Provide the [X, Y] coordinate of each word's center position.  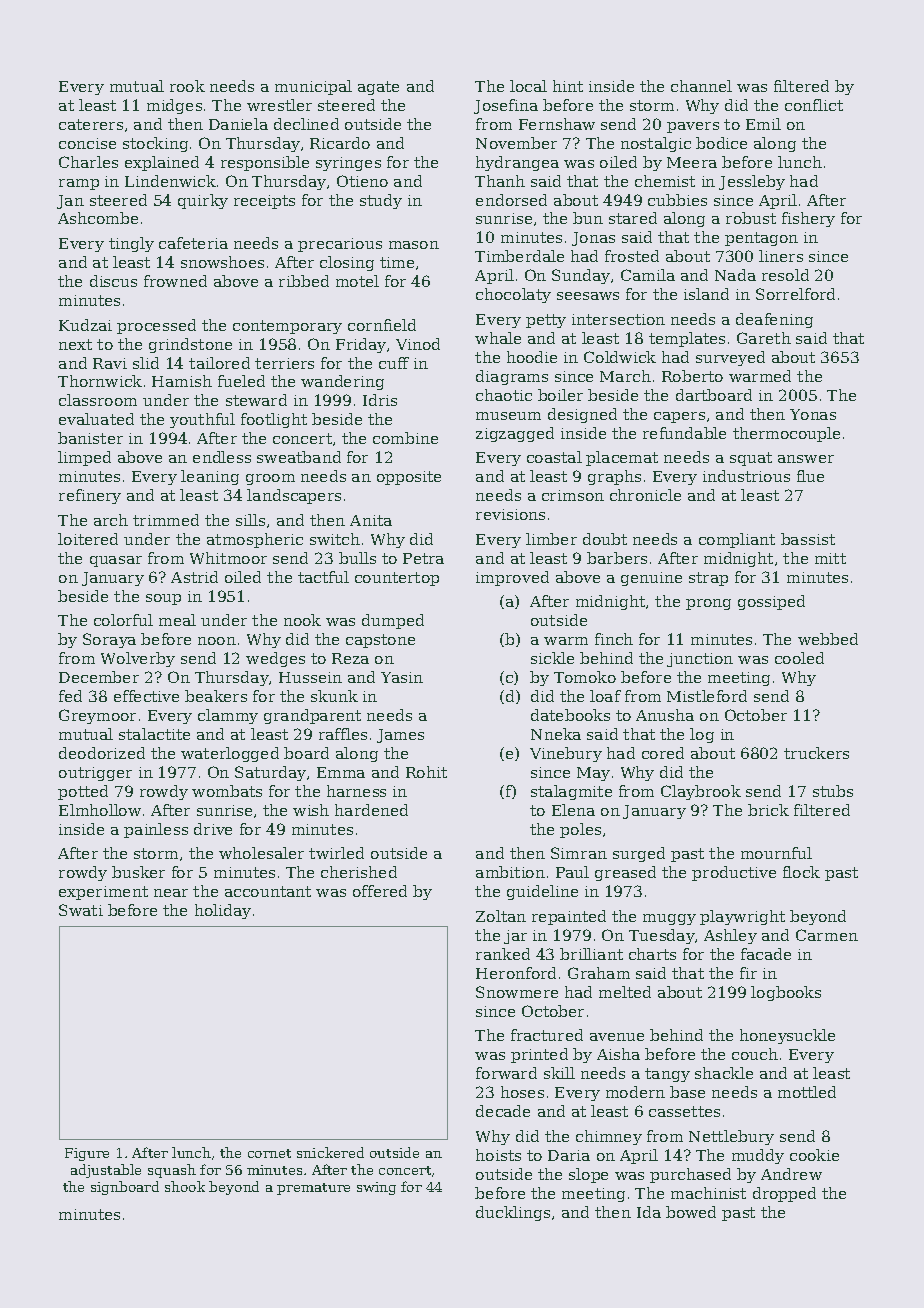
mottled [807, 1092]
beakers [216, 696]
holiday [223, 911]
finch [614, 639]
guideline [542, 892]
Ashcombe [98, 218]
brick [768, 810]
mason [414, 245]
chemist [665, 181]
